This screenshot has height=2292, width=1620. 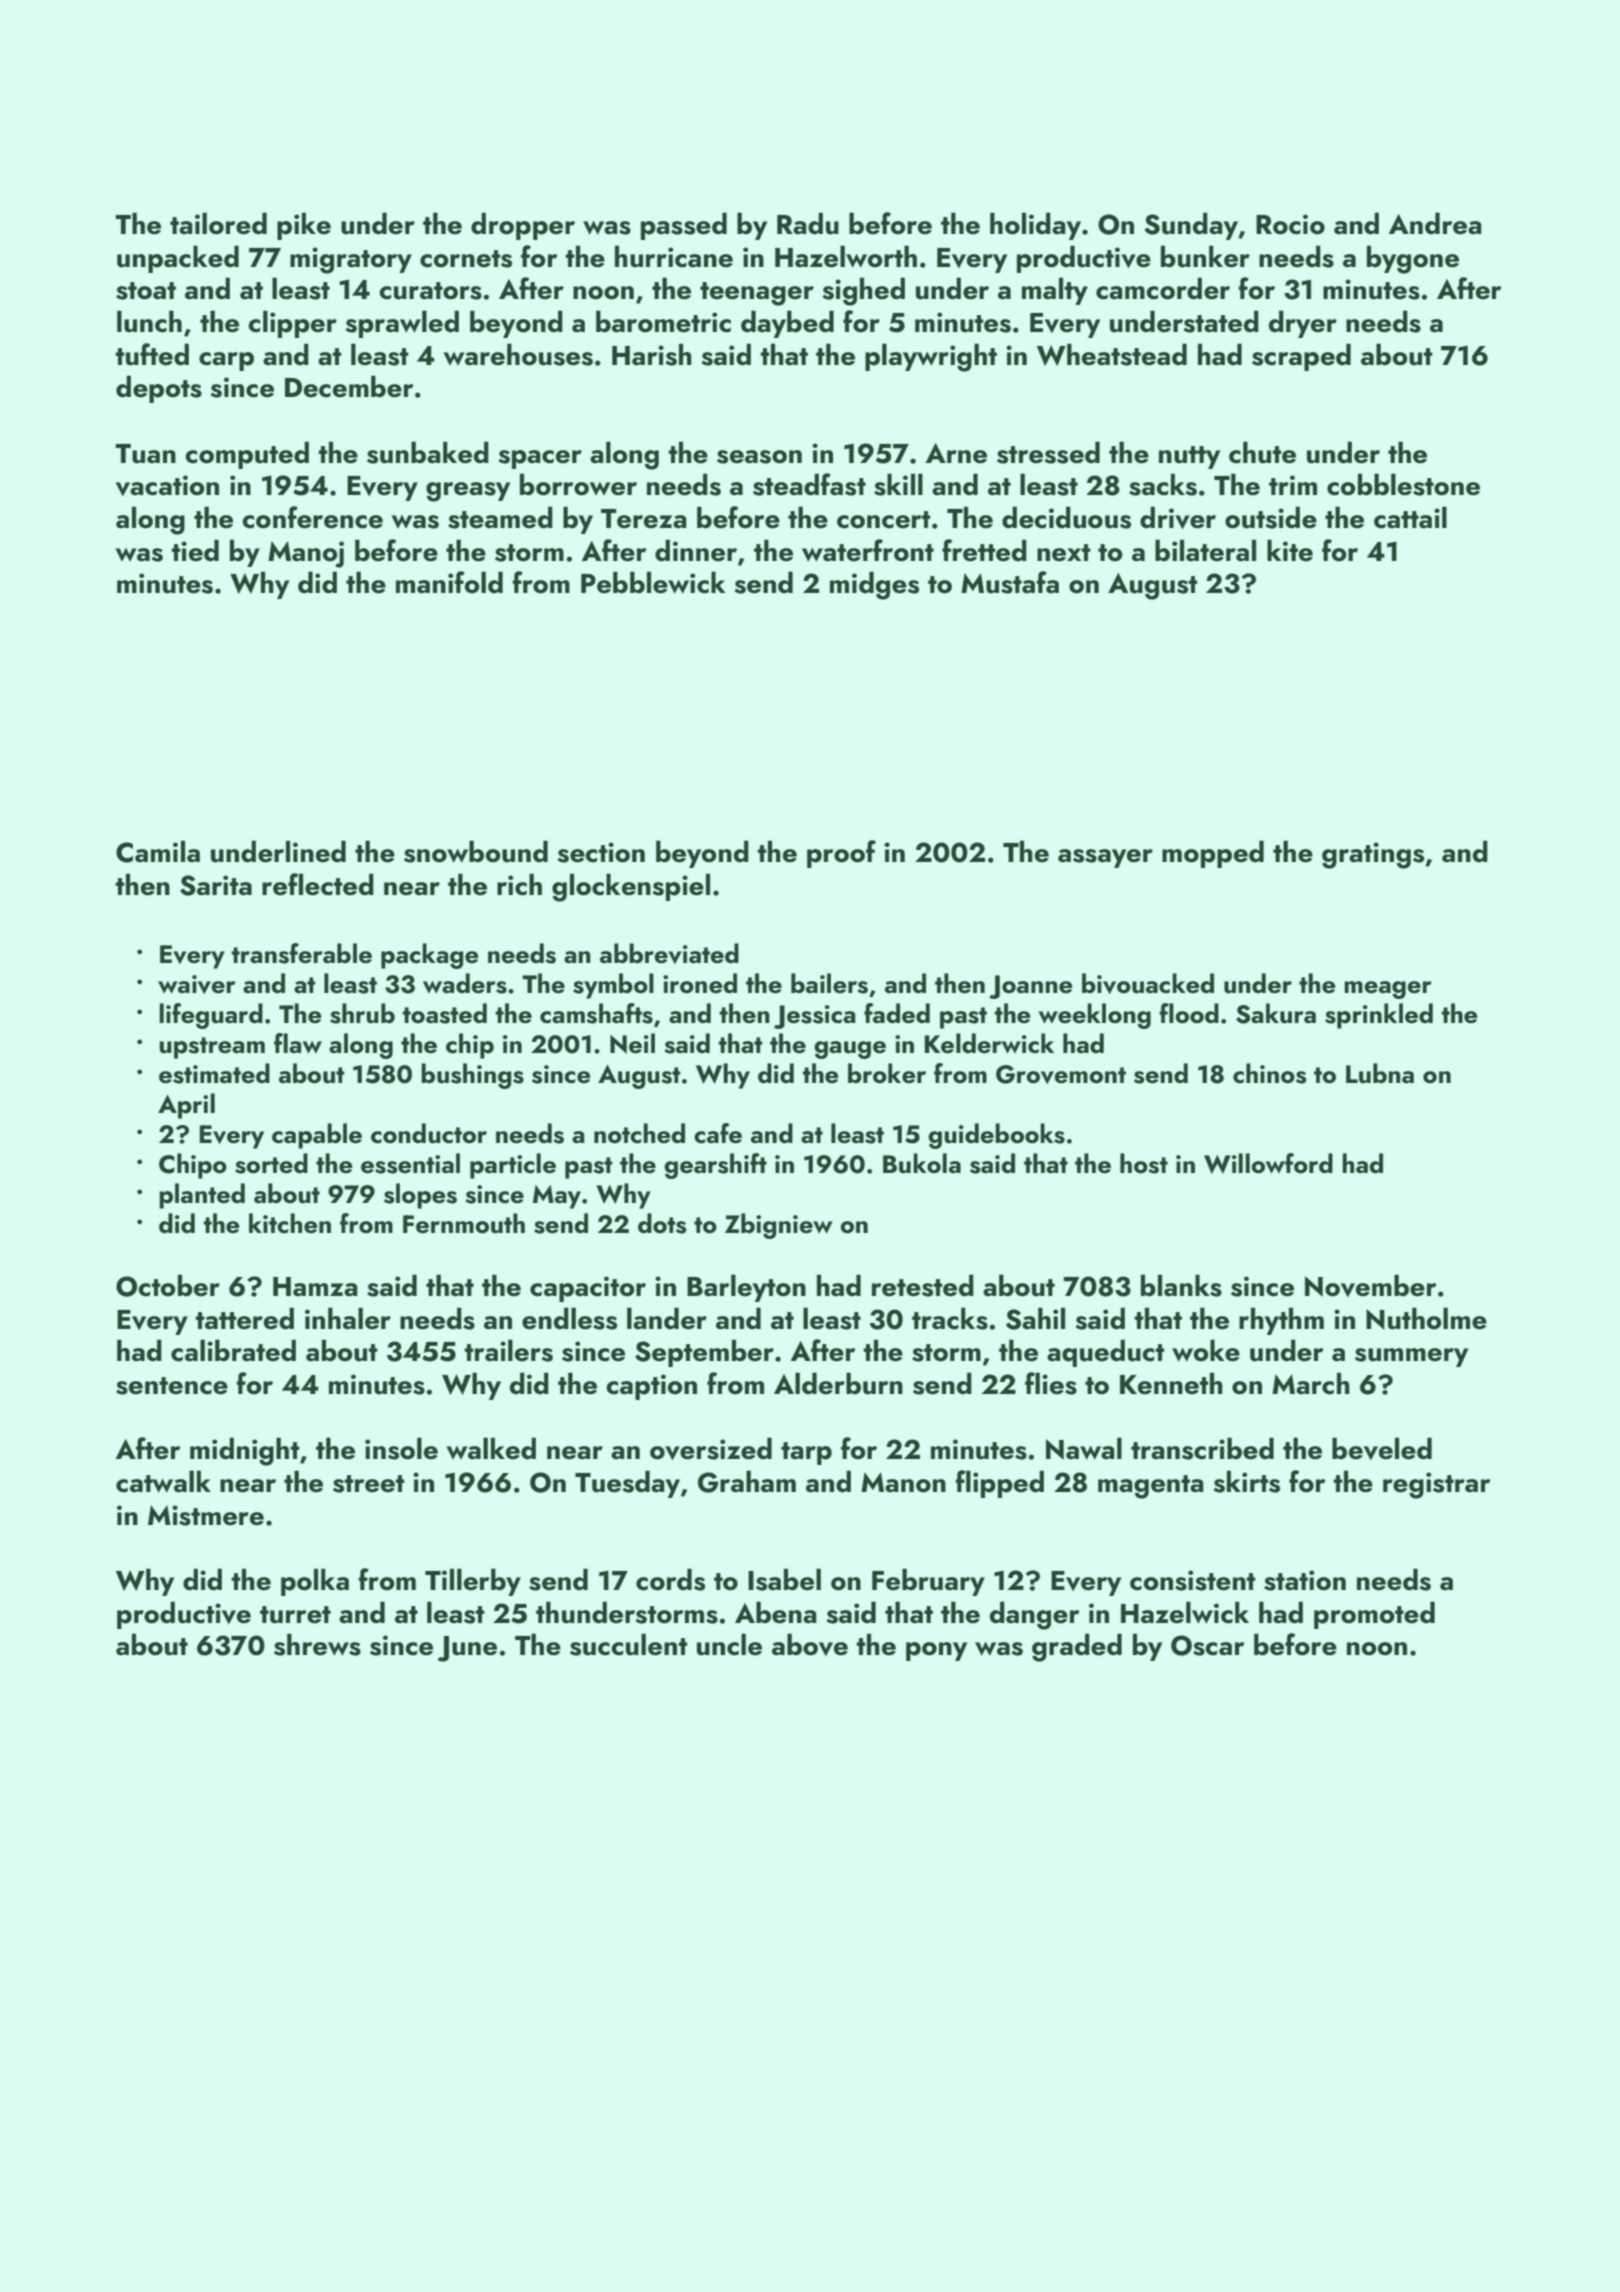 I want to click on Wheatstead, so click(x=1112, y=354).
